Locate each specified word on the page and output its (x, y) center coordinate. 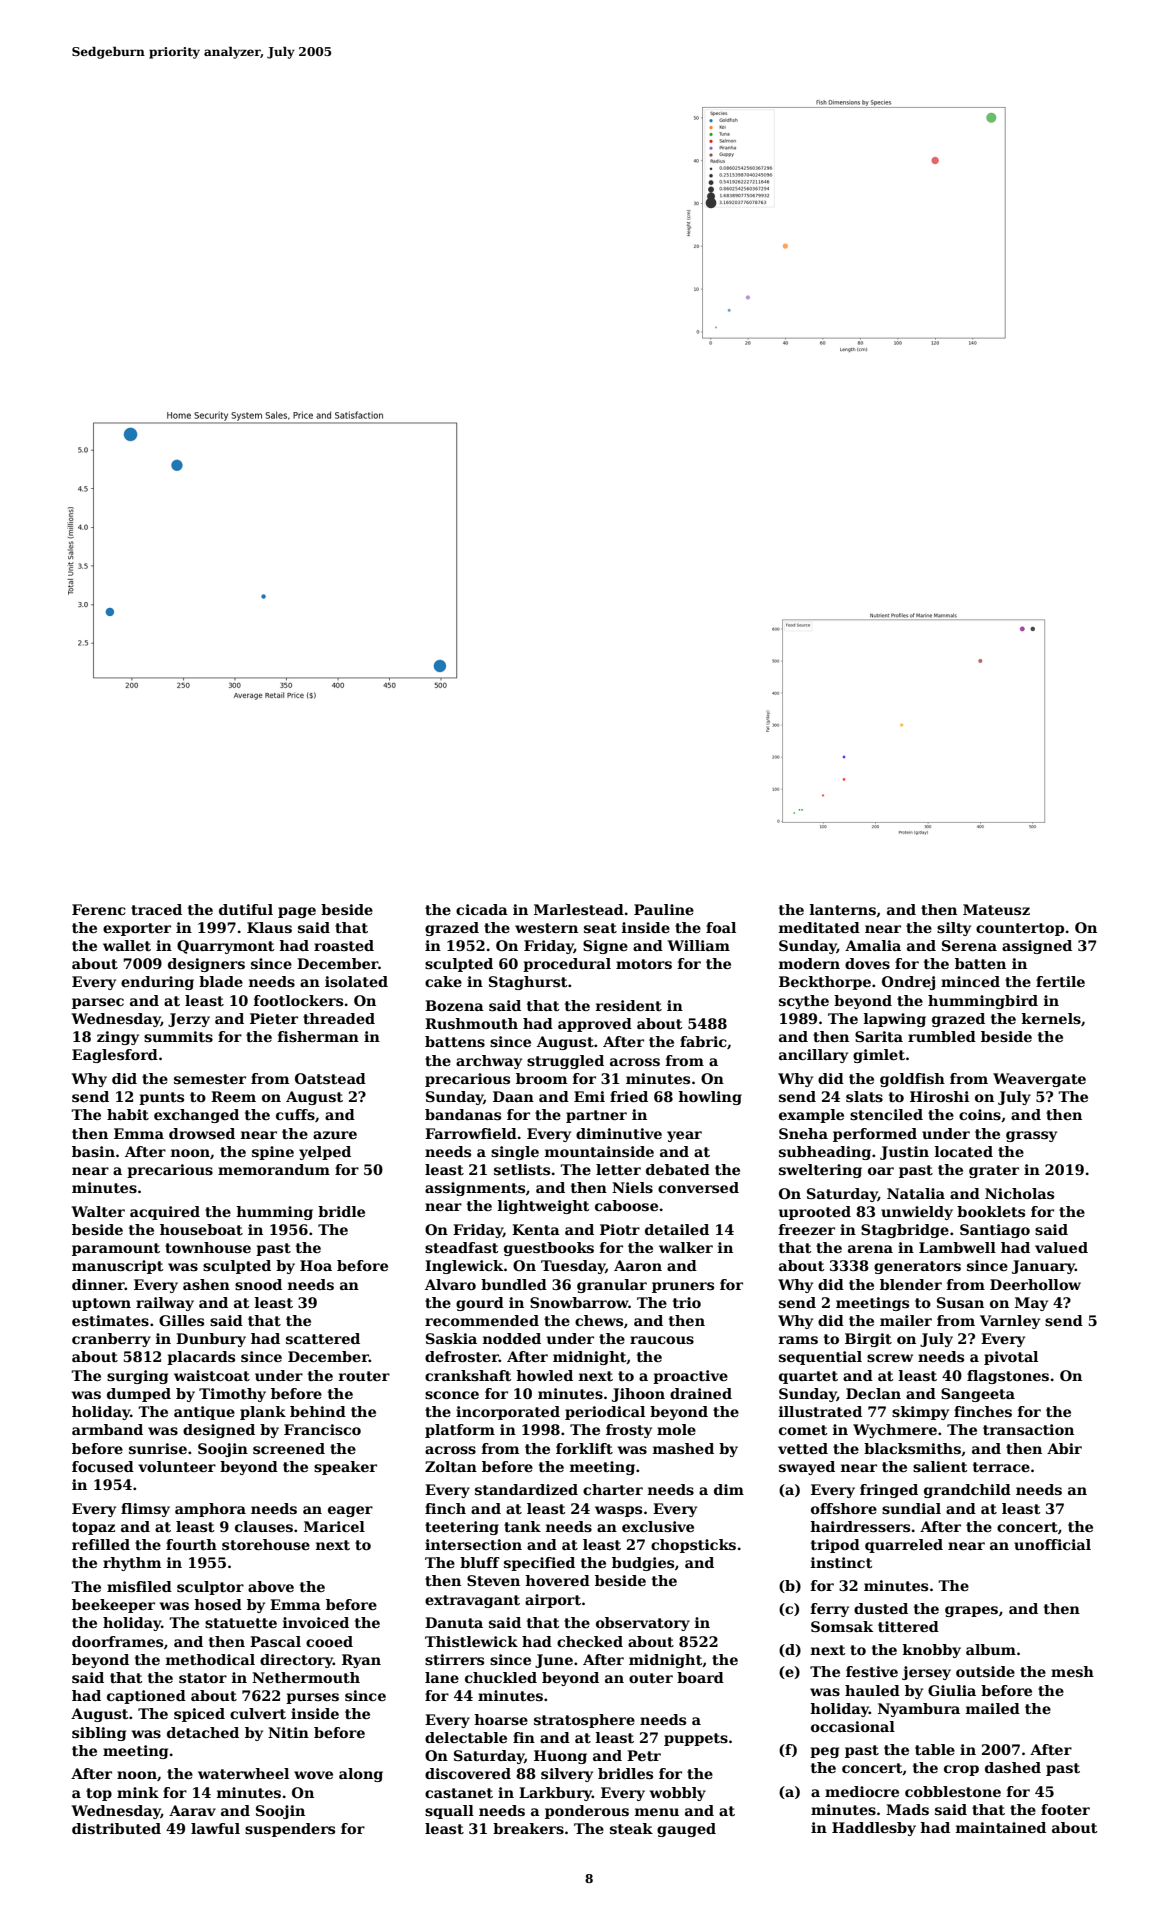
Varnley (1010, 1322)
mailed (993, 1708)
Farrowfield (471, 1133)
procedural (567, 965)
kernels (1051, 1018)
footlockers (298, 1000)
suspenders (290, 1830)
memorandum (274, 1169)
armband (107, 1429)
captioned (146, 1697)
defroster (462, 1356)
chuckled (501, 1677)
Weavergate (1039, 1080)
